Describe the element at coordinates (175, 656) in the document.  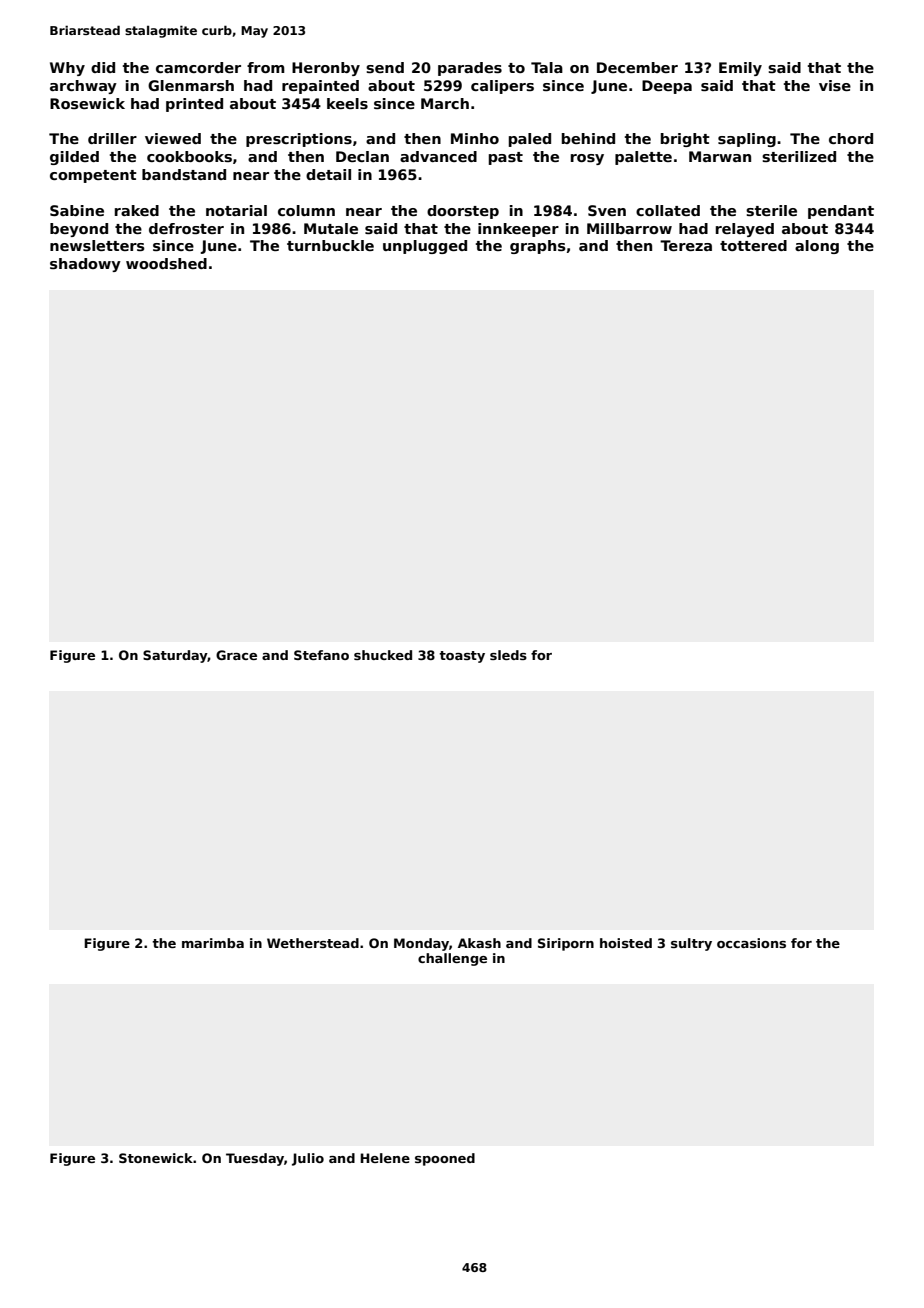
I see `Saturday` at that location.
